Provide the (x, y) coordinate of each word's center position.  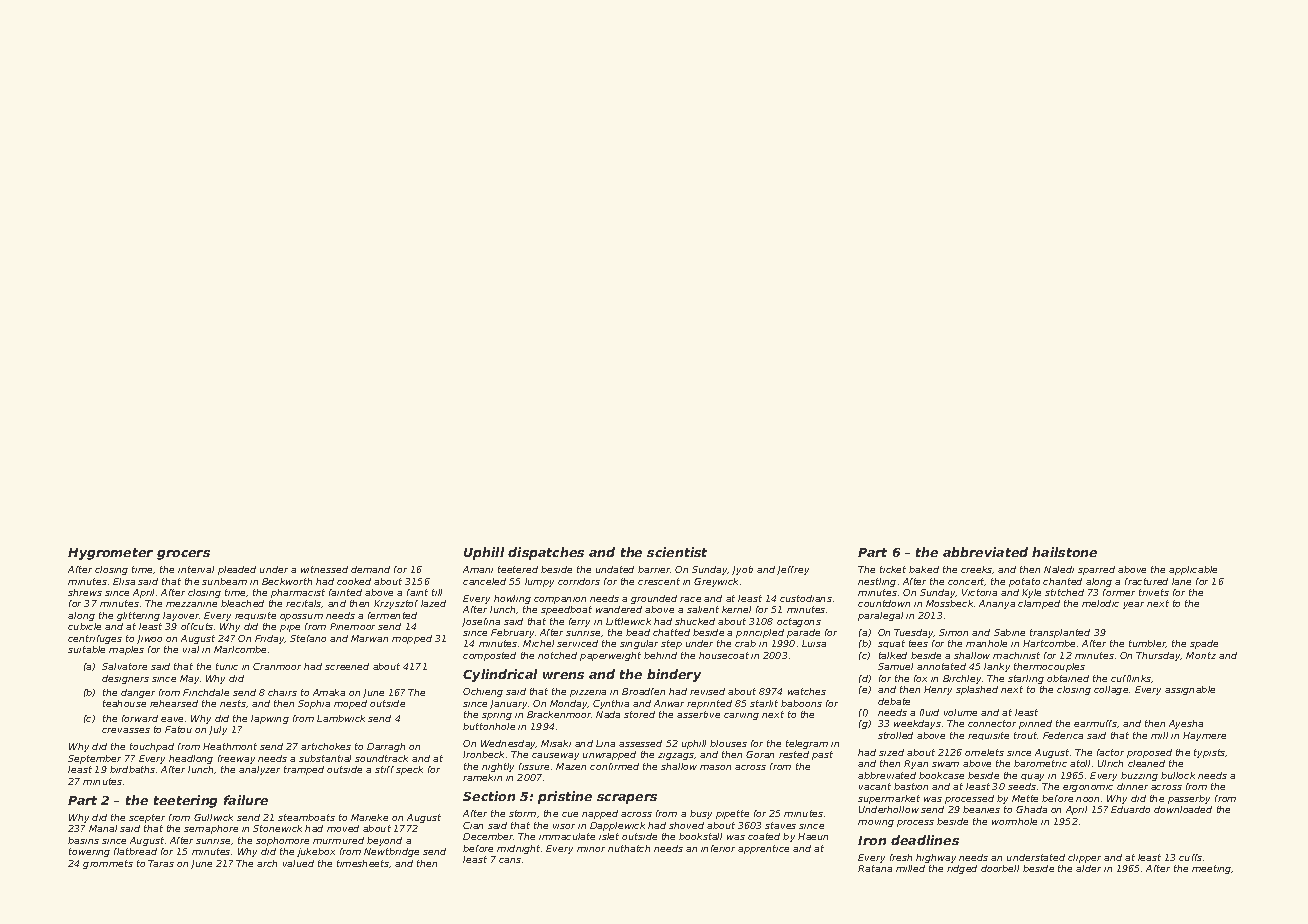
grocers (183, 555)
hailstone (1064, 552)
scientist (677, 552)
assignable (1190, 690)
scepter (147, 818)
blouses (728, 743)
